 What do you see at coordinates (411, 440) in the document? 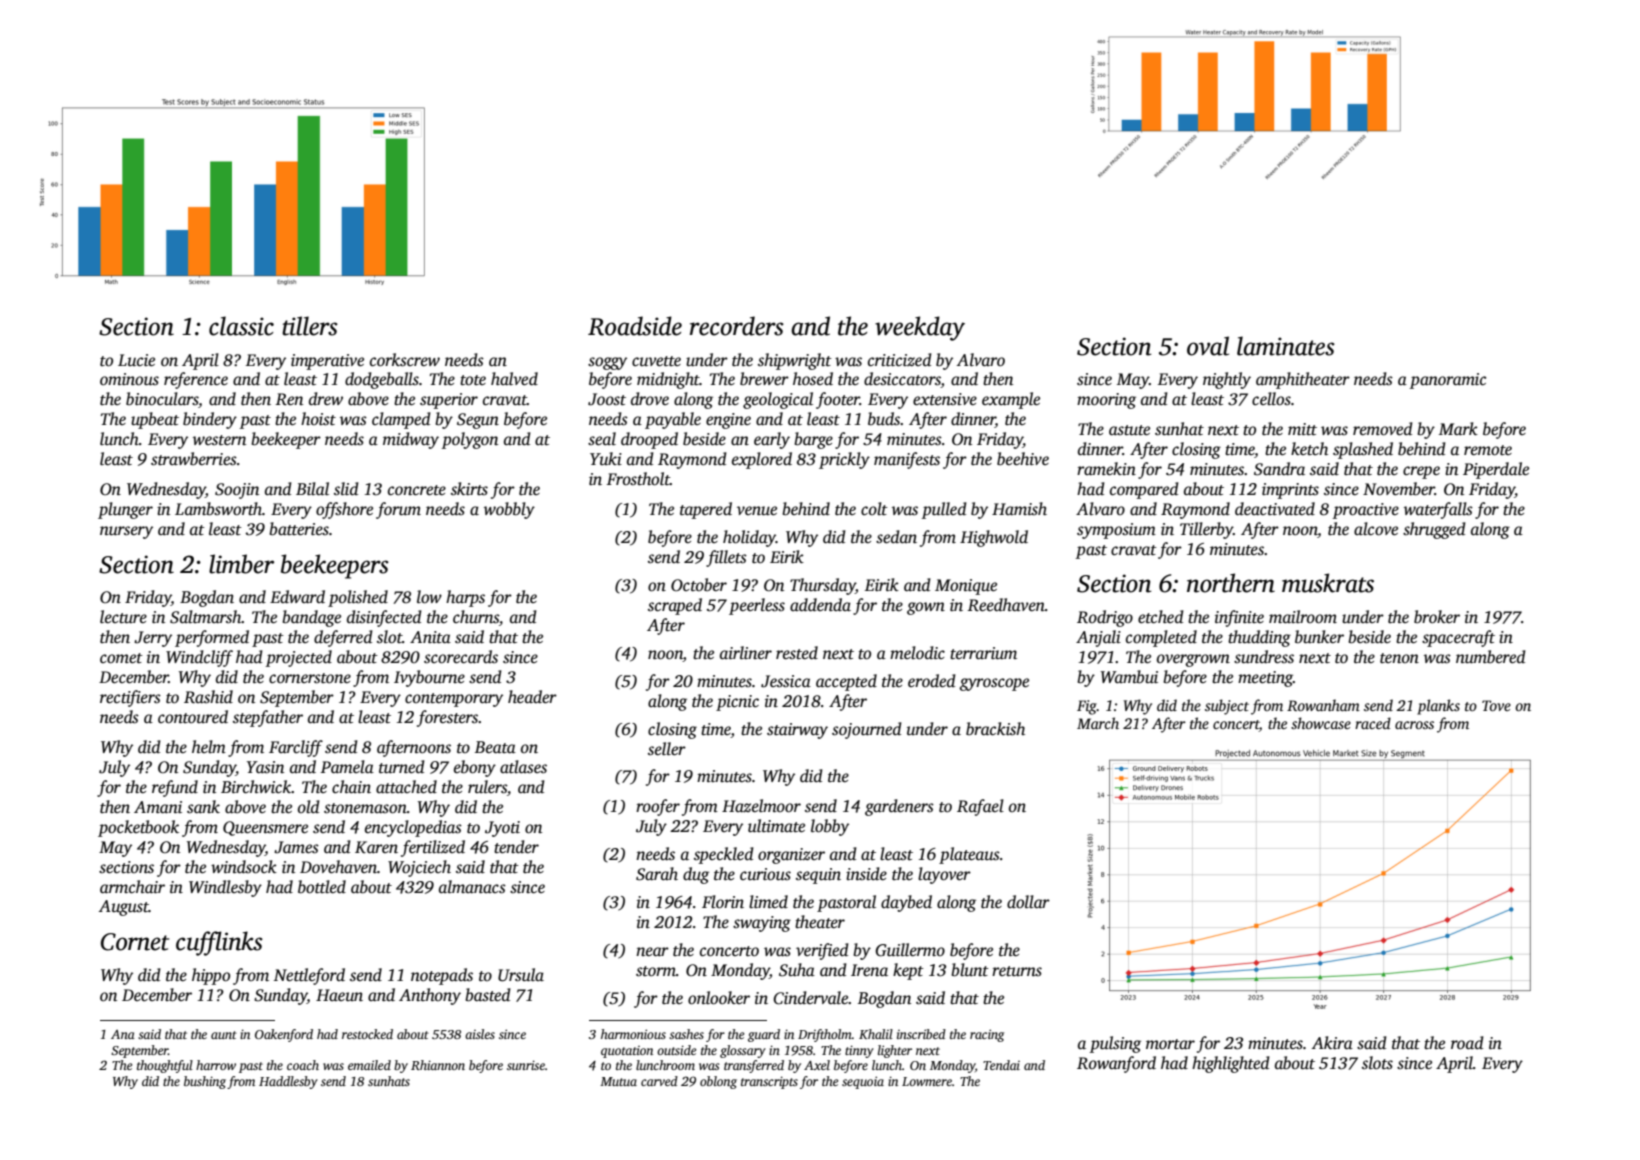
I see `midway` at bounding box center [411, 440].
